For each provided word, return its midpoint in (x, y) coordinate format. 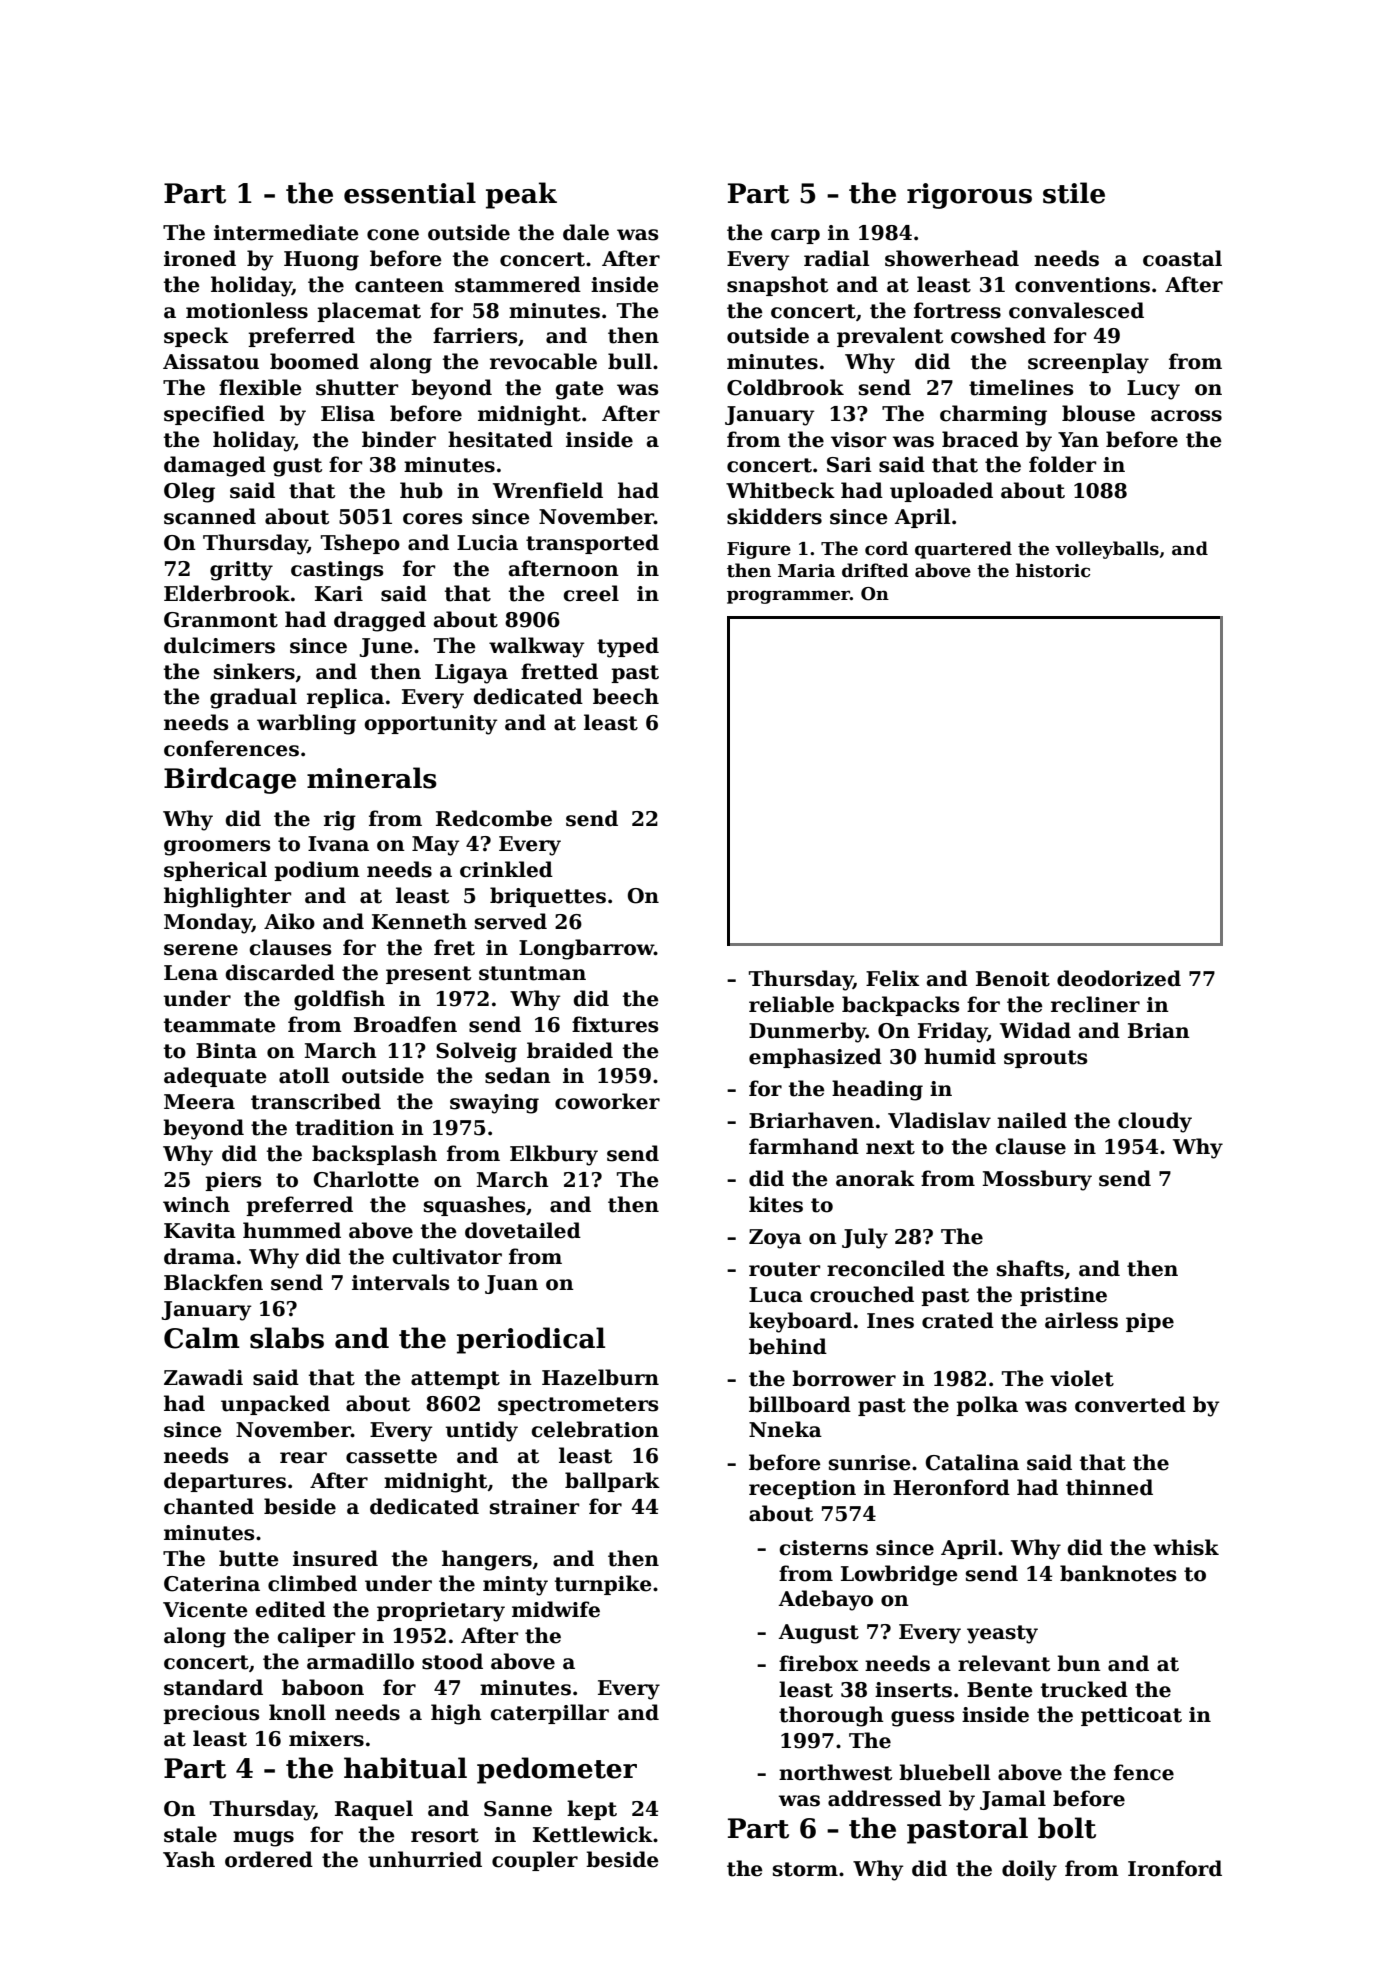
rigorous (969, 196)
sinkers (254, 671)
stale (190, 1834)
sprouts (1045, 1059)
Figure (759, 550)
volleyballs (1107, 550)
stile (1074, 193)
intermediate (286, 232)
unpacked (275, 1405)
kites (776, 1204)
